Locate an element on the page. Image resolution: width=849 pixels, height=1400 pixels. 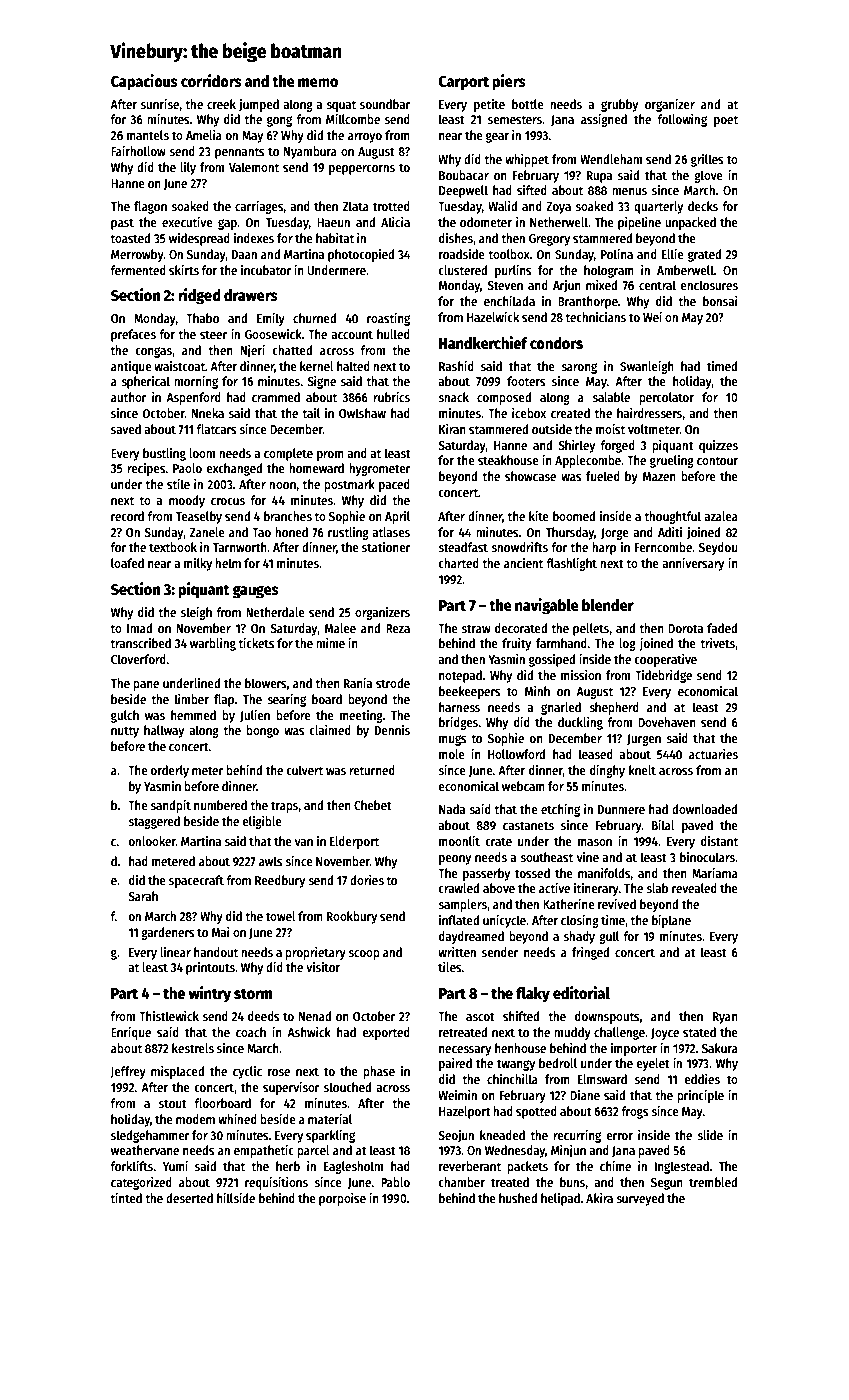
poet is located at coordinates (726, 121).
